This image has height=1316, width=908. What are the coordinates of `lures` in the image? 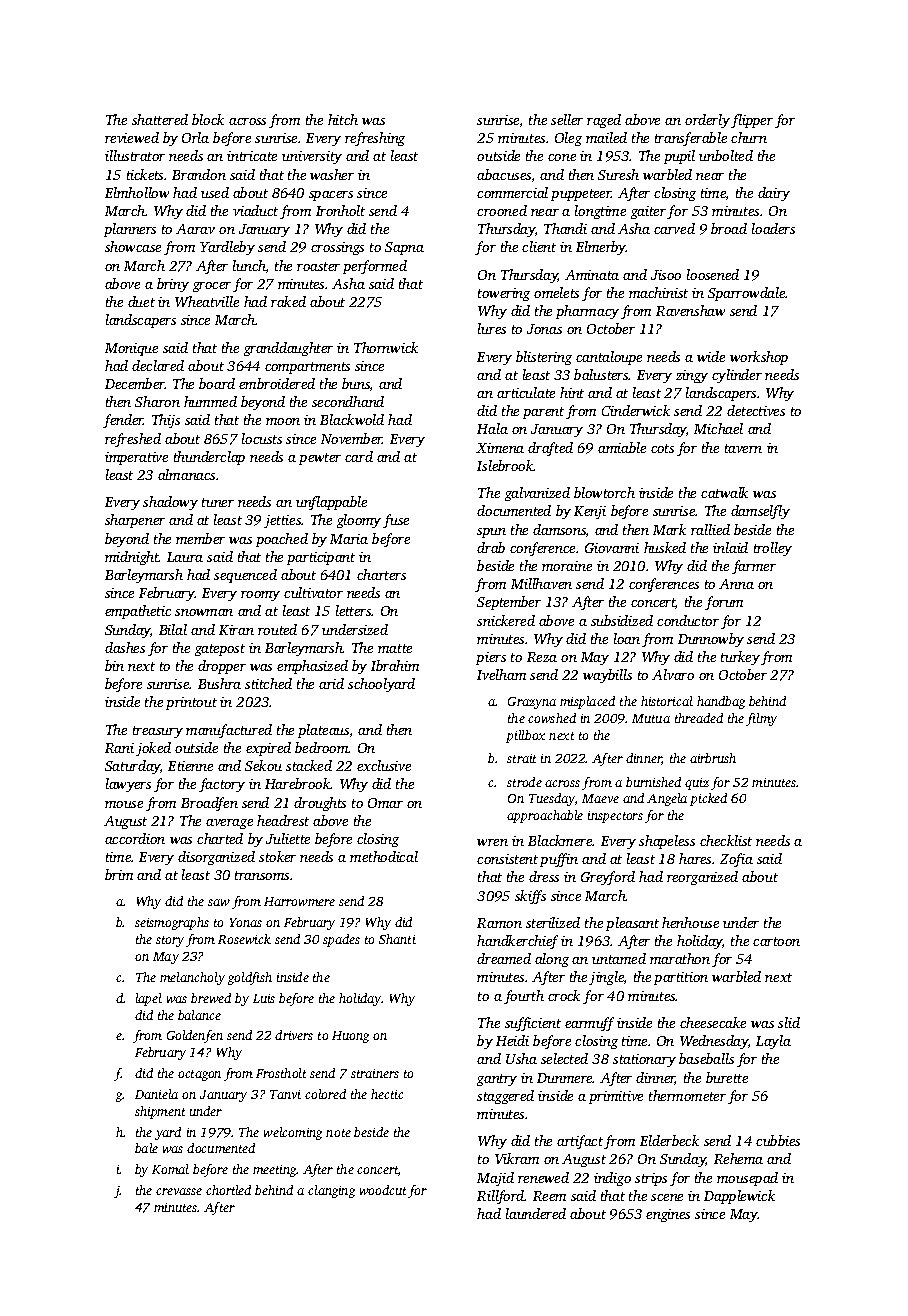 It's located at (492, 328).
